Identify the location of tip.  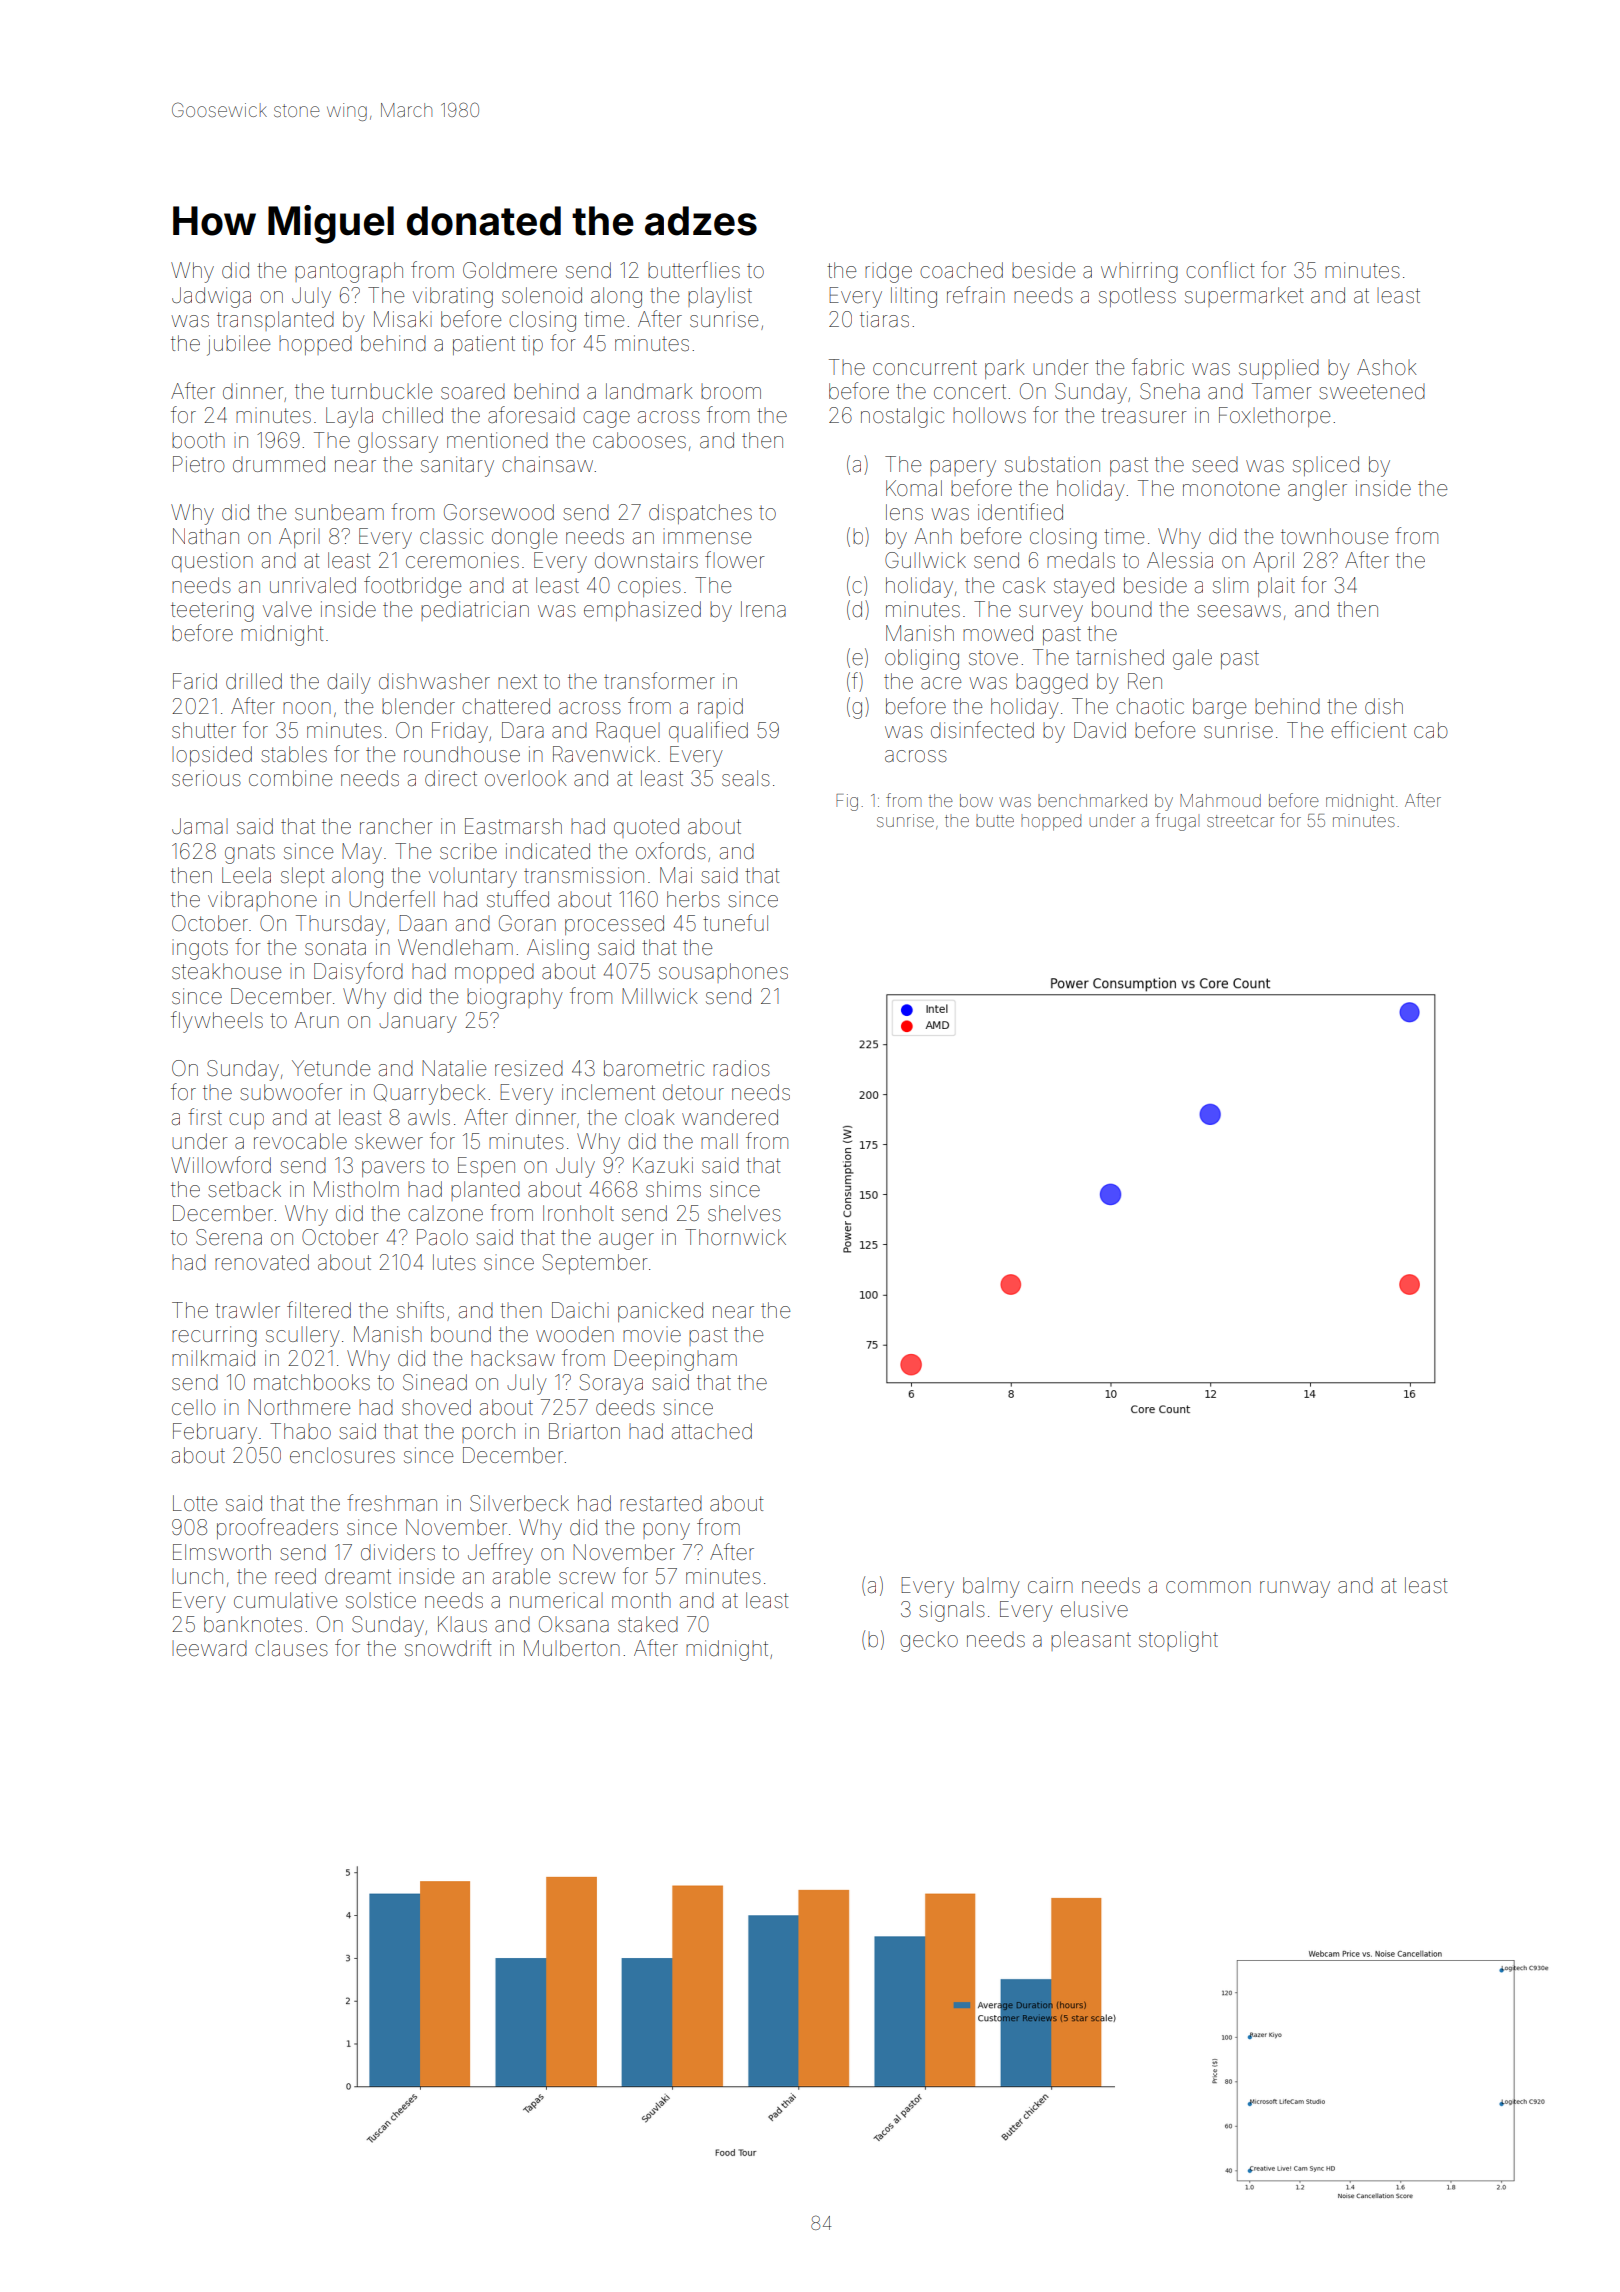
(532, 345).
